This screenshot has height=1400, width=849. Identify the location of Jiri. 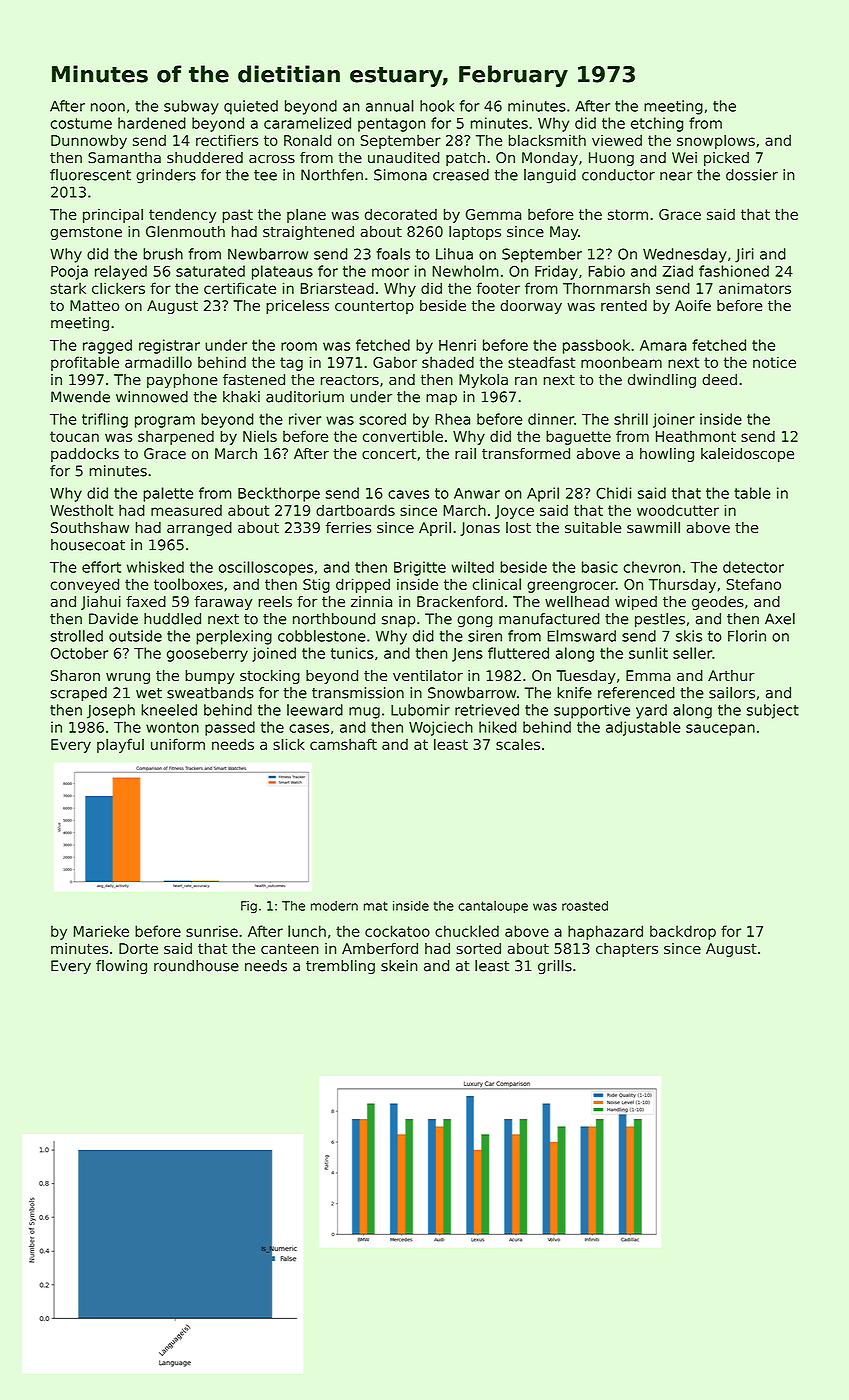
(744, 255).
